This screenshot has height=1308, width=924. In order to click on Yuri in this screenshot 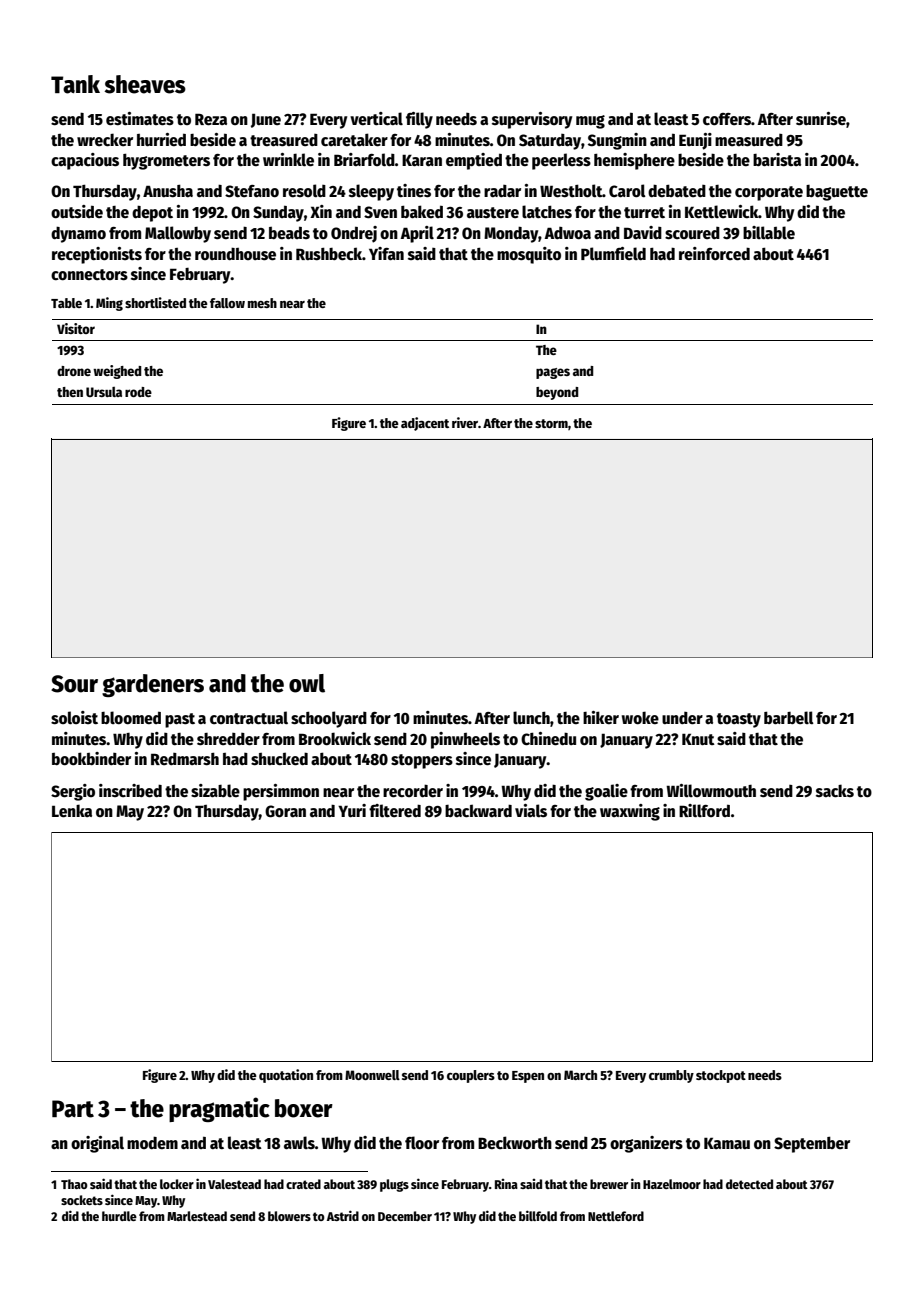, I will do `click(352, 810)`.
